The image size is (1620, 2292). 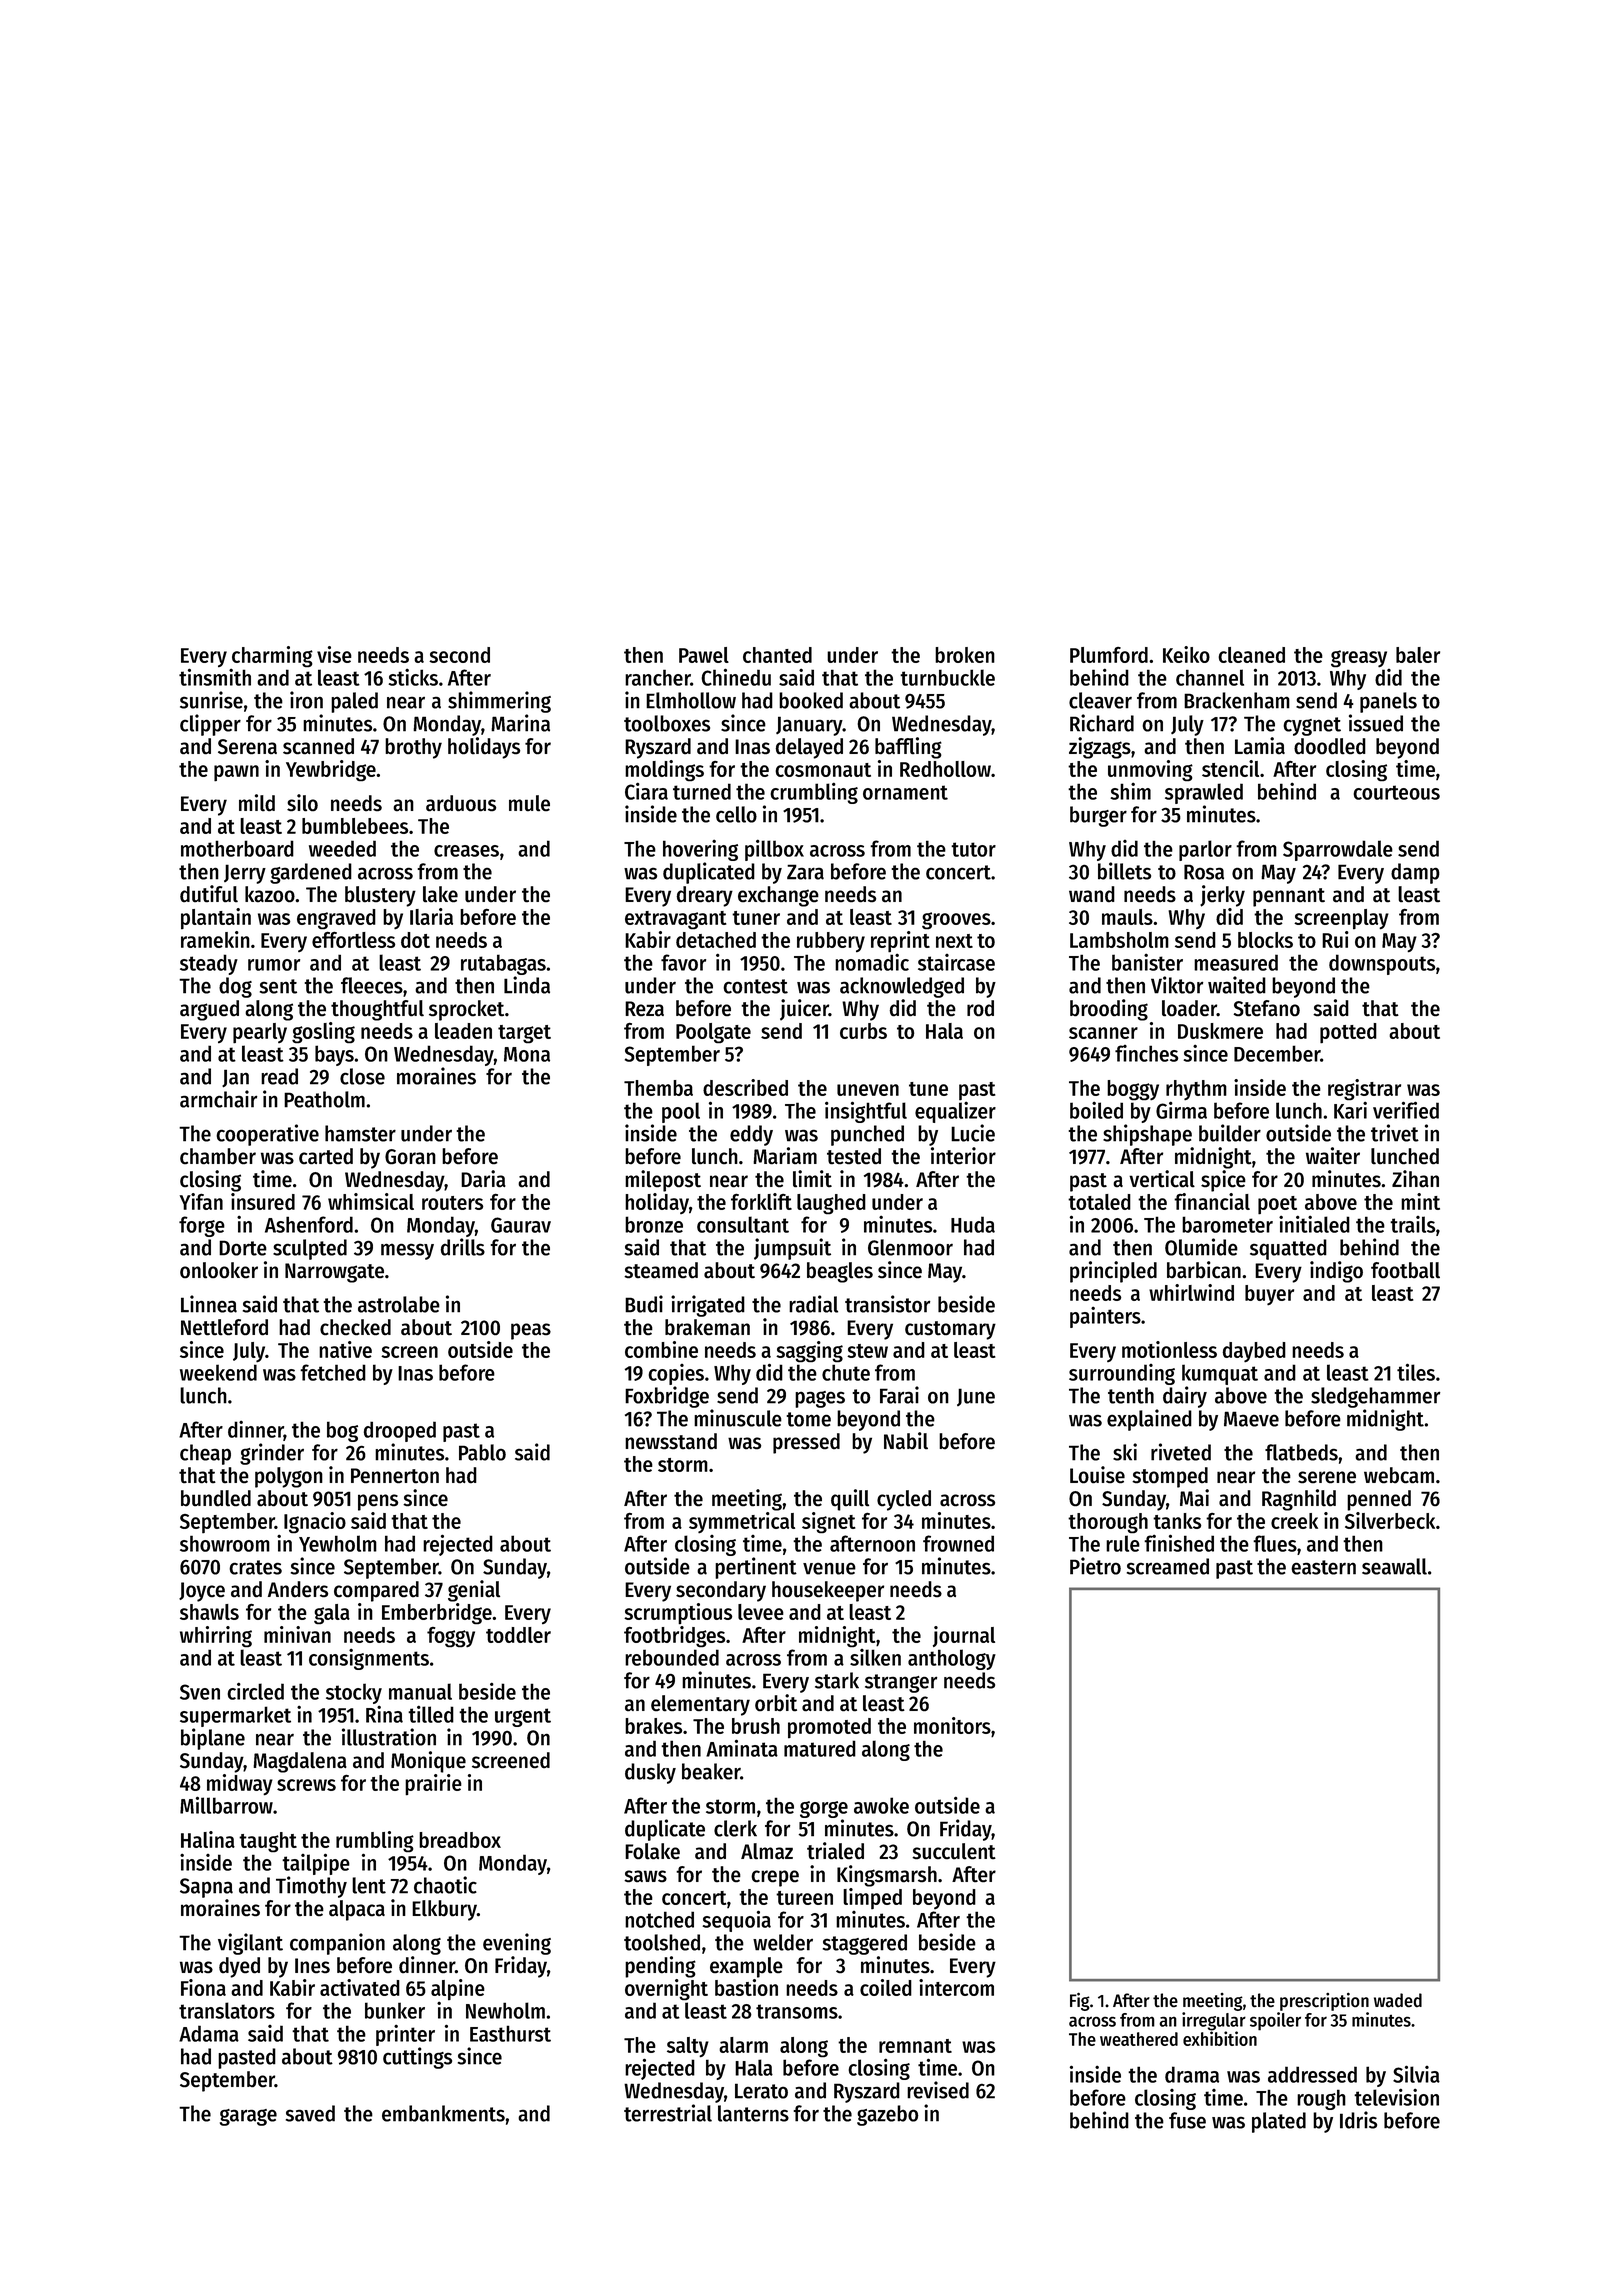 I want to click on bundled, so click(x=216, y=1498).
